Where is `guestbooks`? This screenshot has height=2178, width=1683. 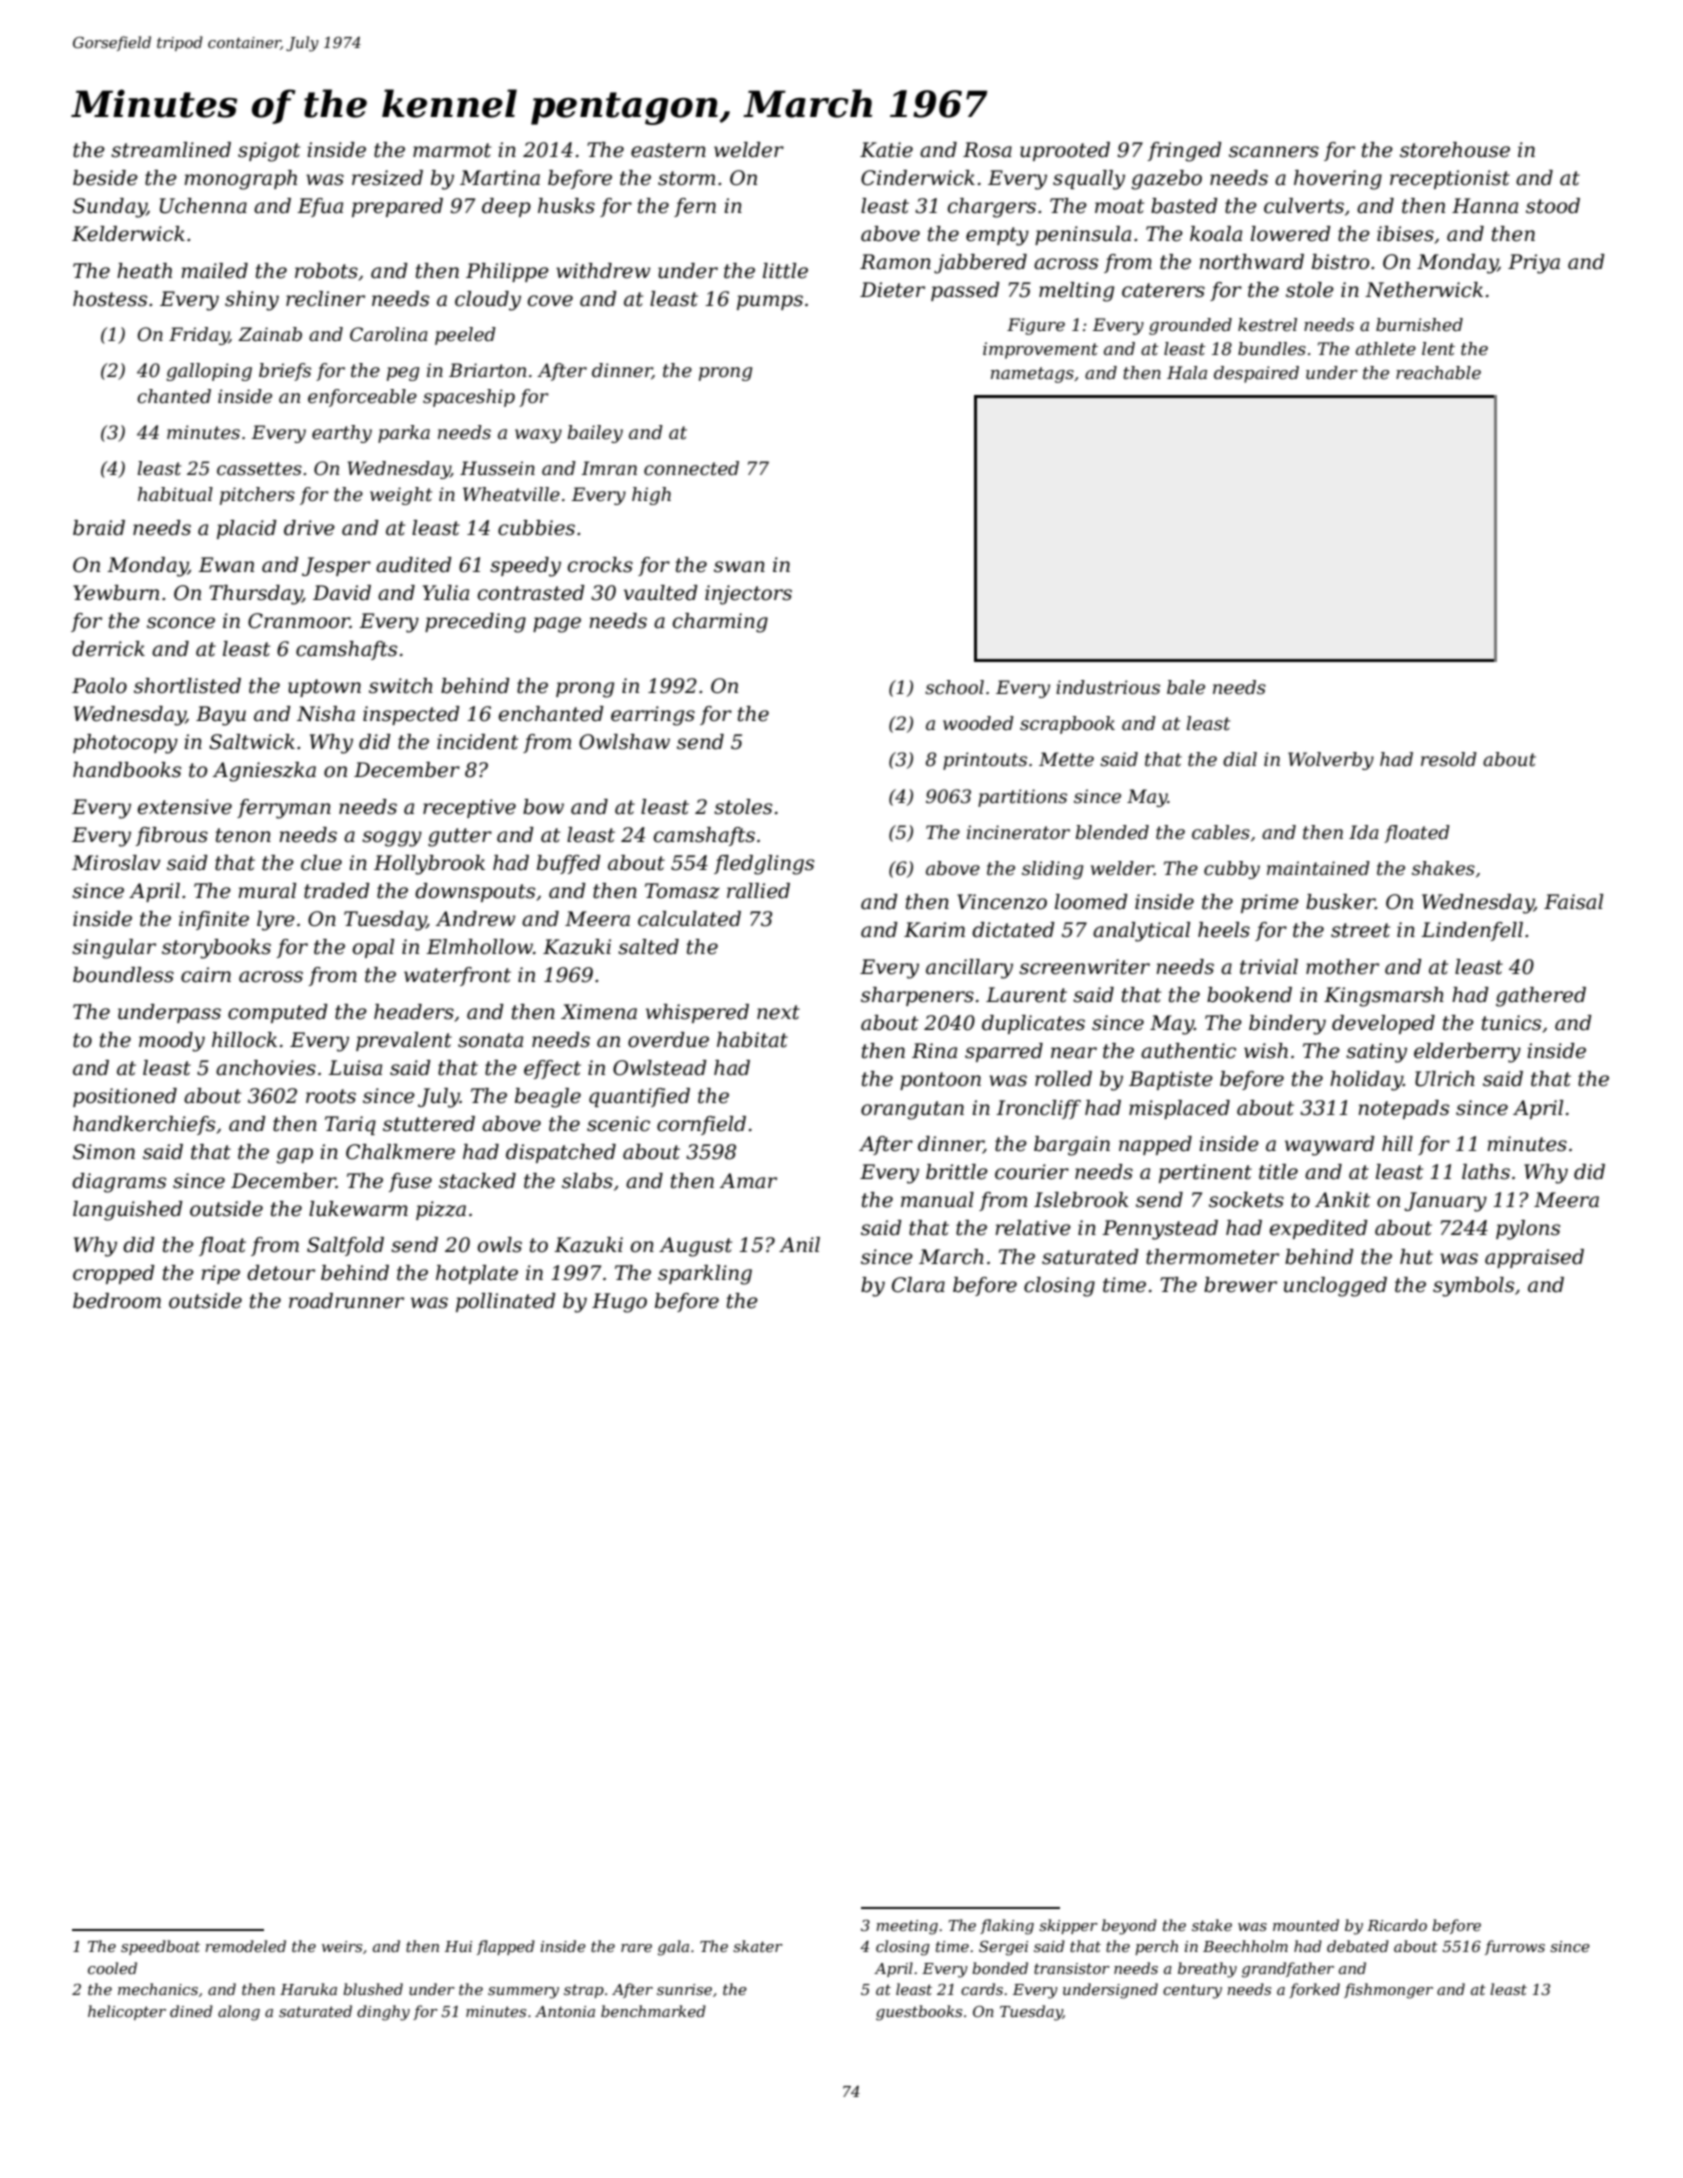 guestbooks is located at coordinates (919, 2013).
